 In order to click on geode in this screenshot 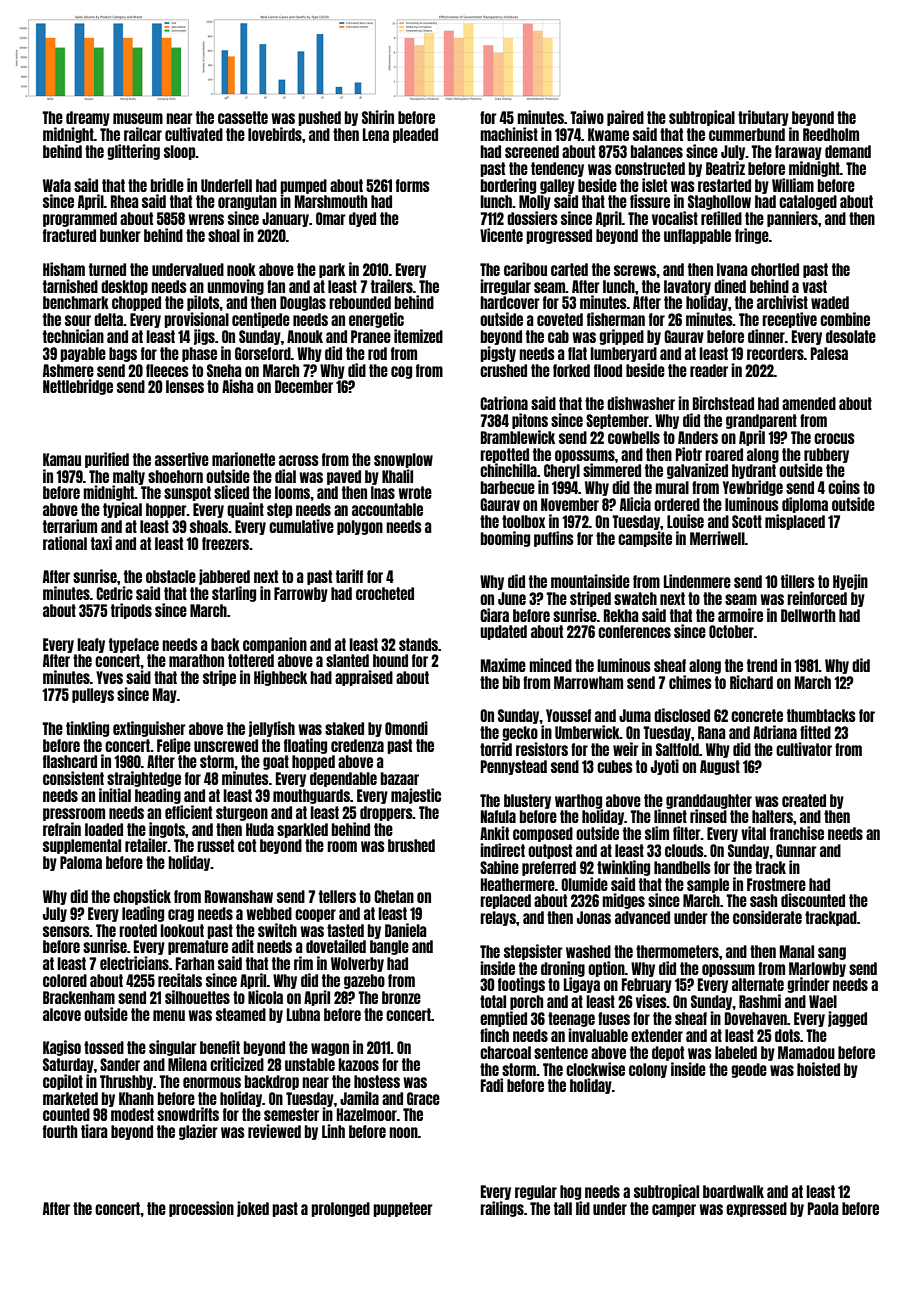, I will do `click(749, 1070)`.
